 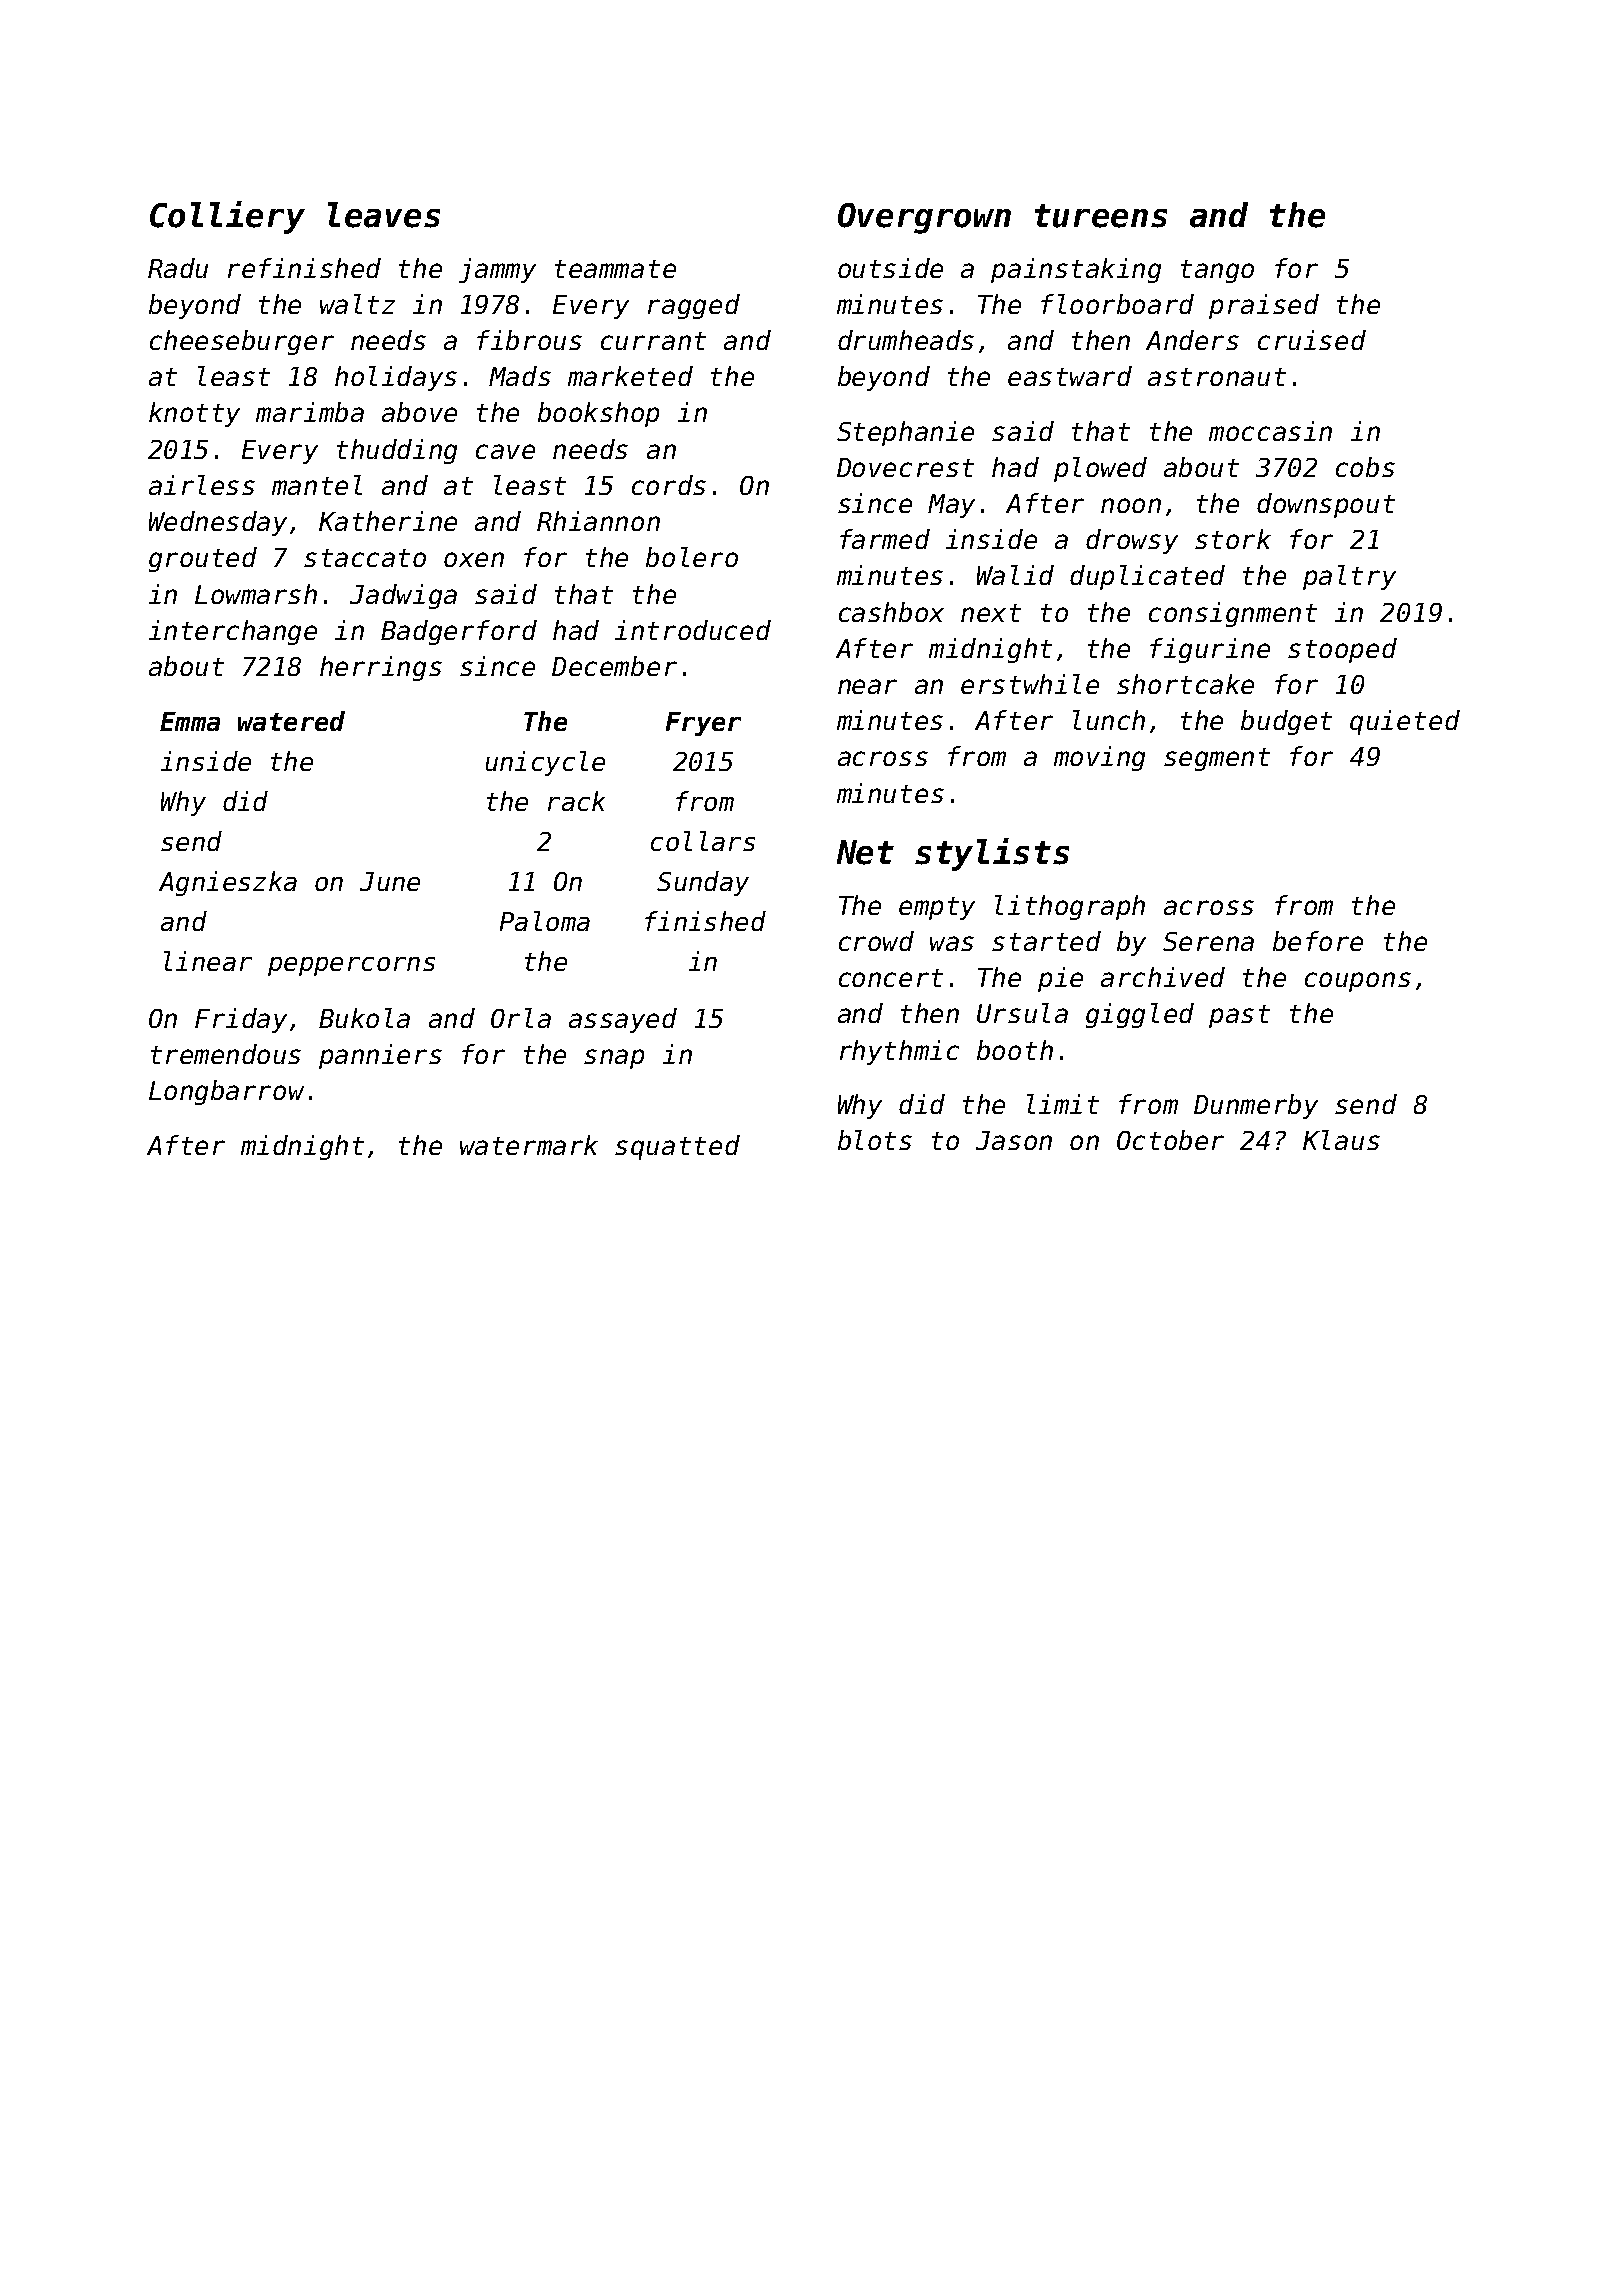 I want to click on Bukola, so click(x=364, y=1018).
